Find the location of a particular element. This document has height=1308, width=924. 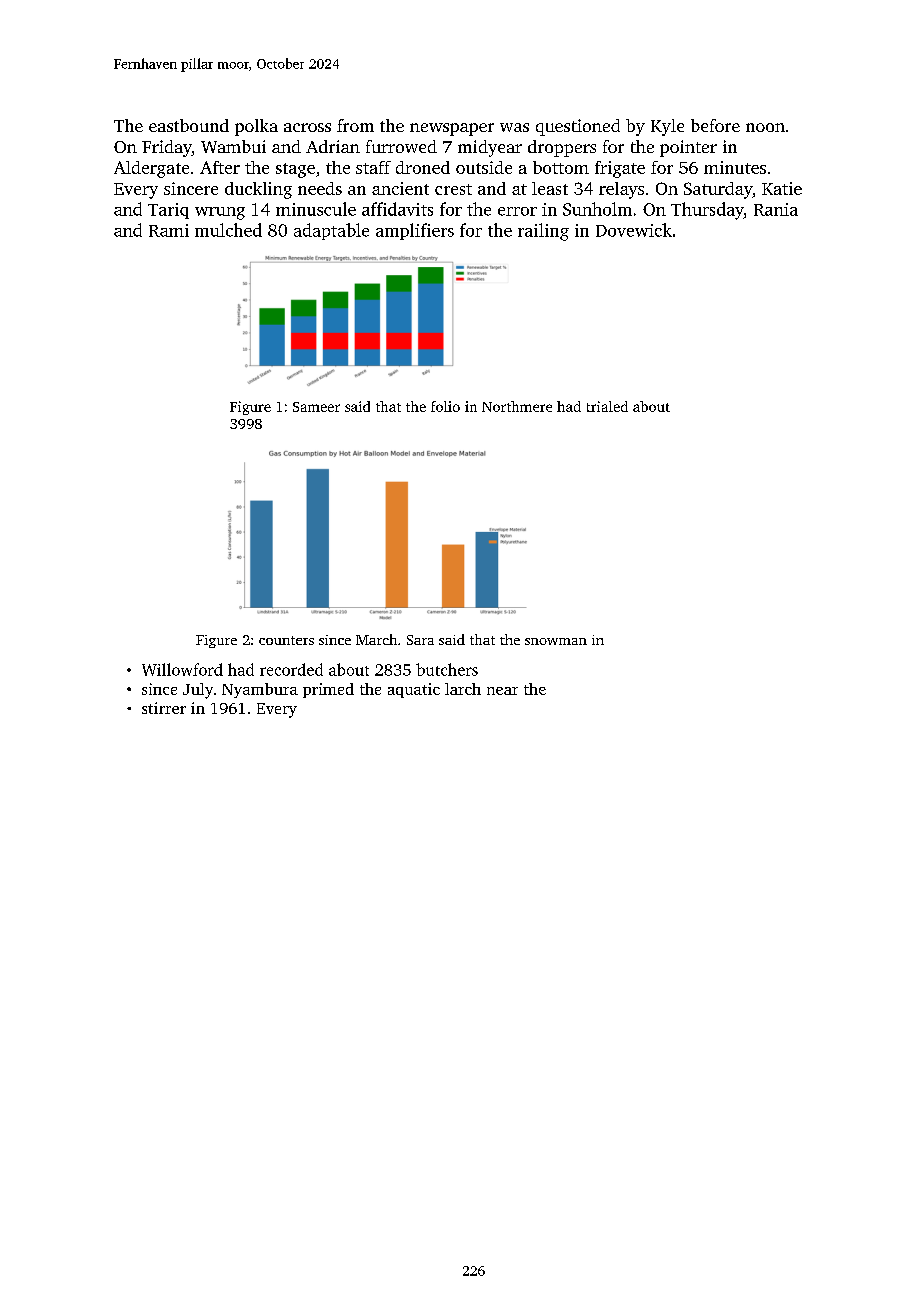

eastbound is located at coordinates (189, 125).
